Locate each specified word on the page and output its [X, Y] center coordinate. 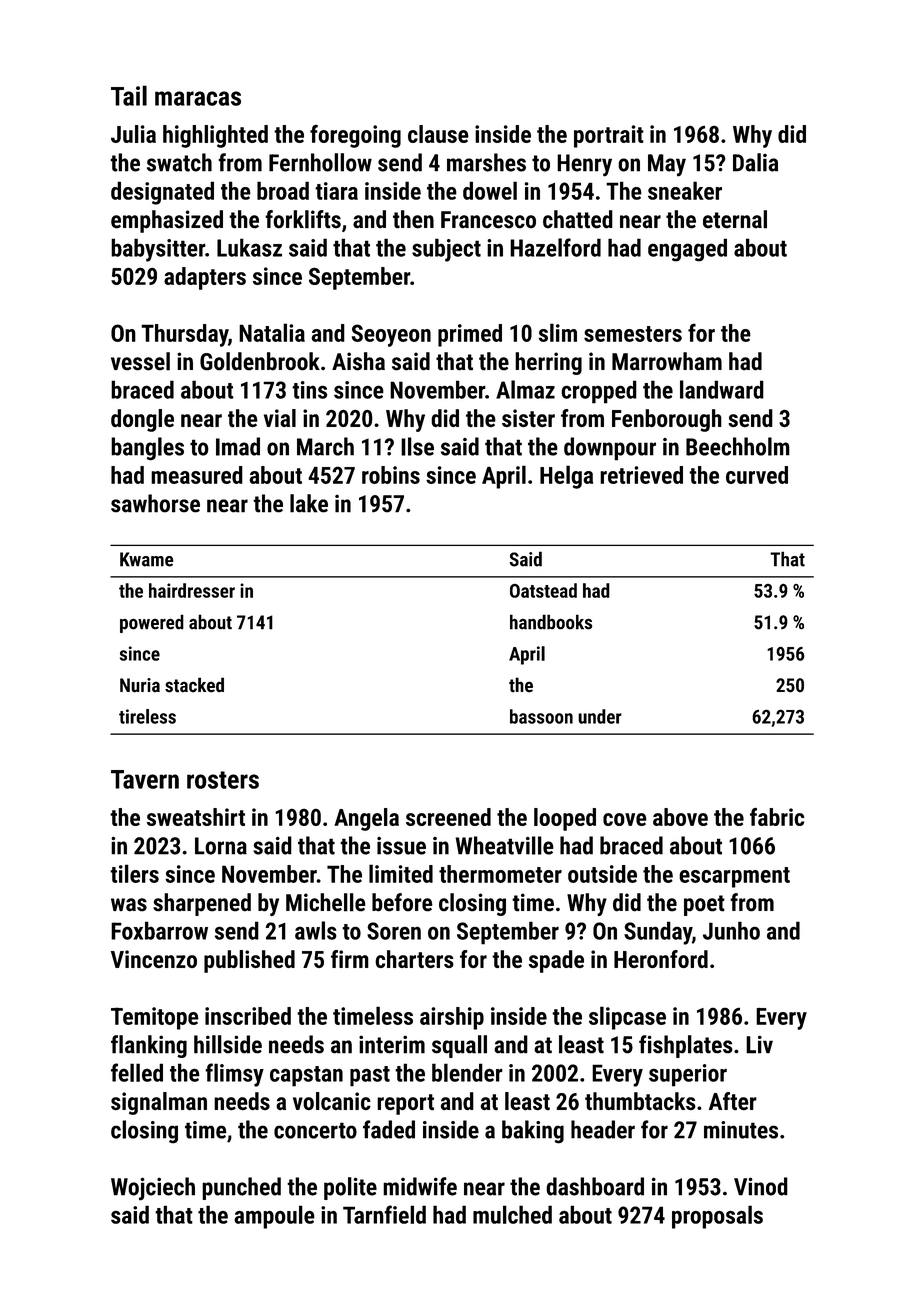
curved [757, 475]
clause [438, 134]
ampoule [274, 1217]
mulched [512, 1214]
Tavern [145, 779]
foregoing [355, 136]
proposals [717, 1217]
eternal [735, 219]
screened [448, 817]
